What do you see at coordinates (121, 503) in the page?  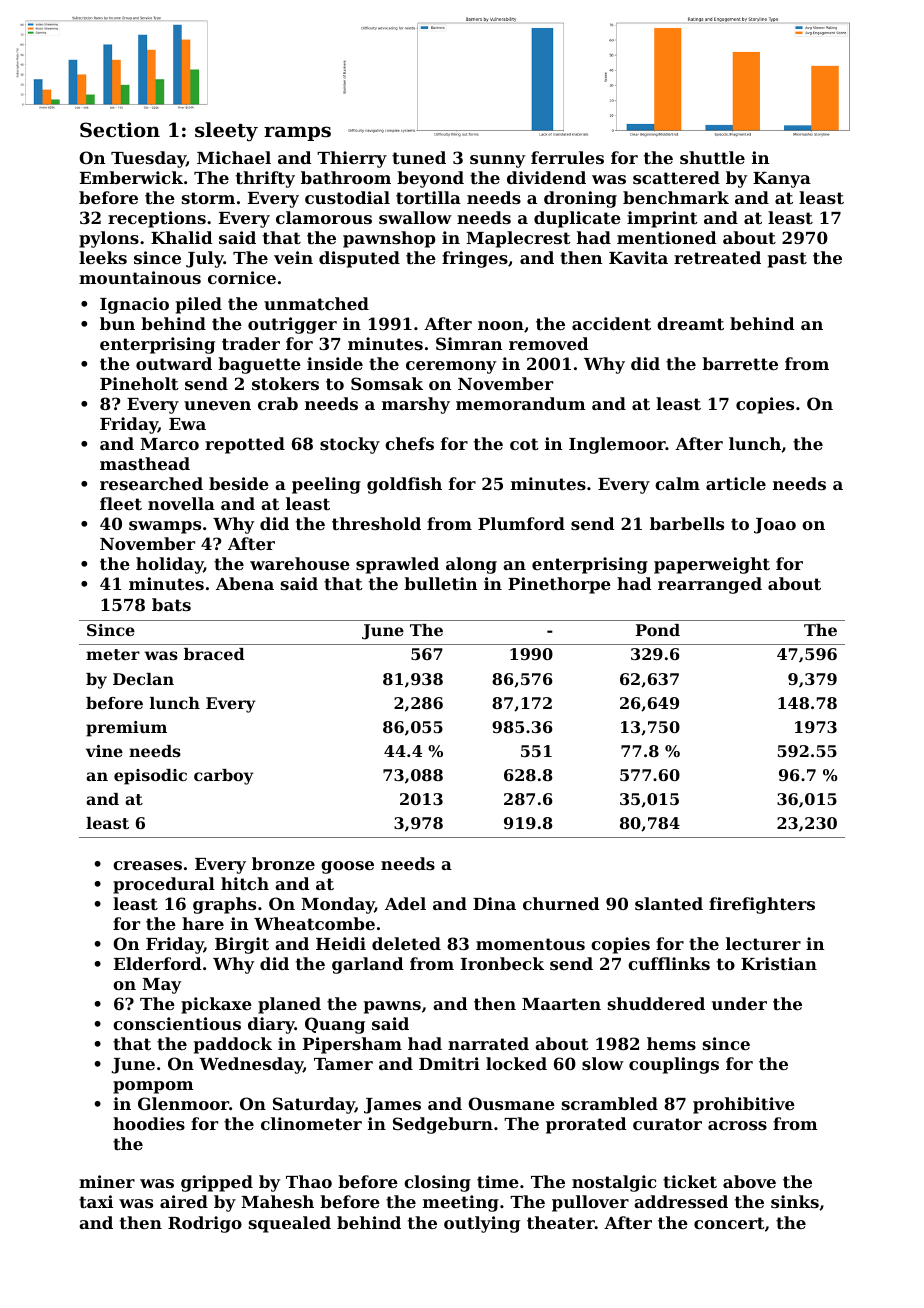 I see `fleet` at bounding box center [121, 503].
